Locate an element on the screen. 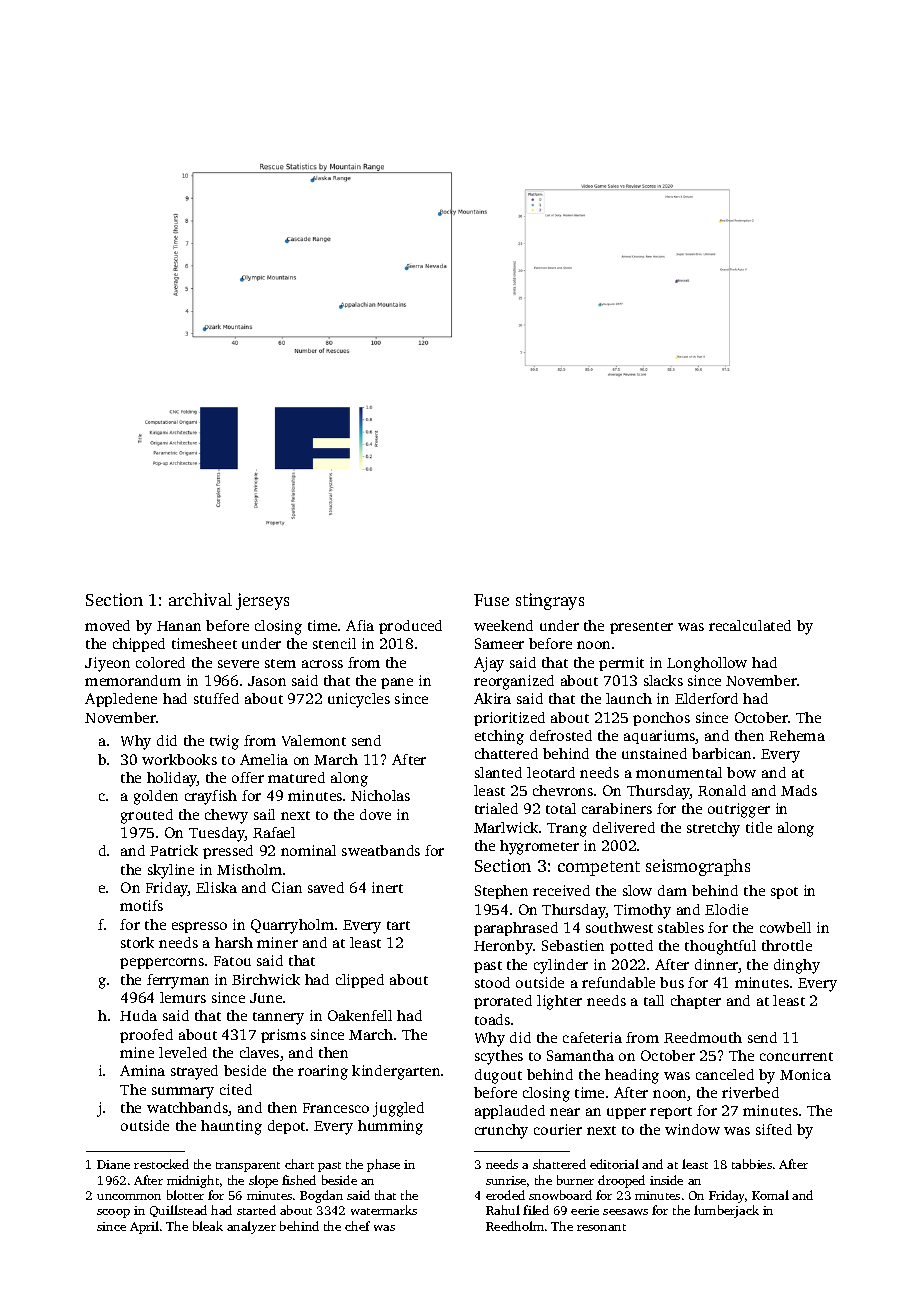 Image resolution: width=924 pixels, height=1308 pixels. spot is located at coordinates (784, 893).
